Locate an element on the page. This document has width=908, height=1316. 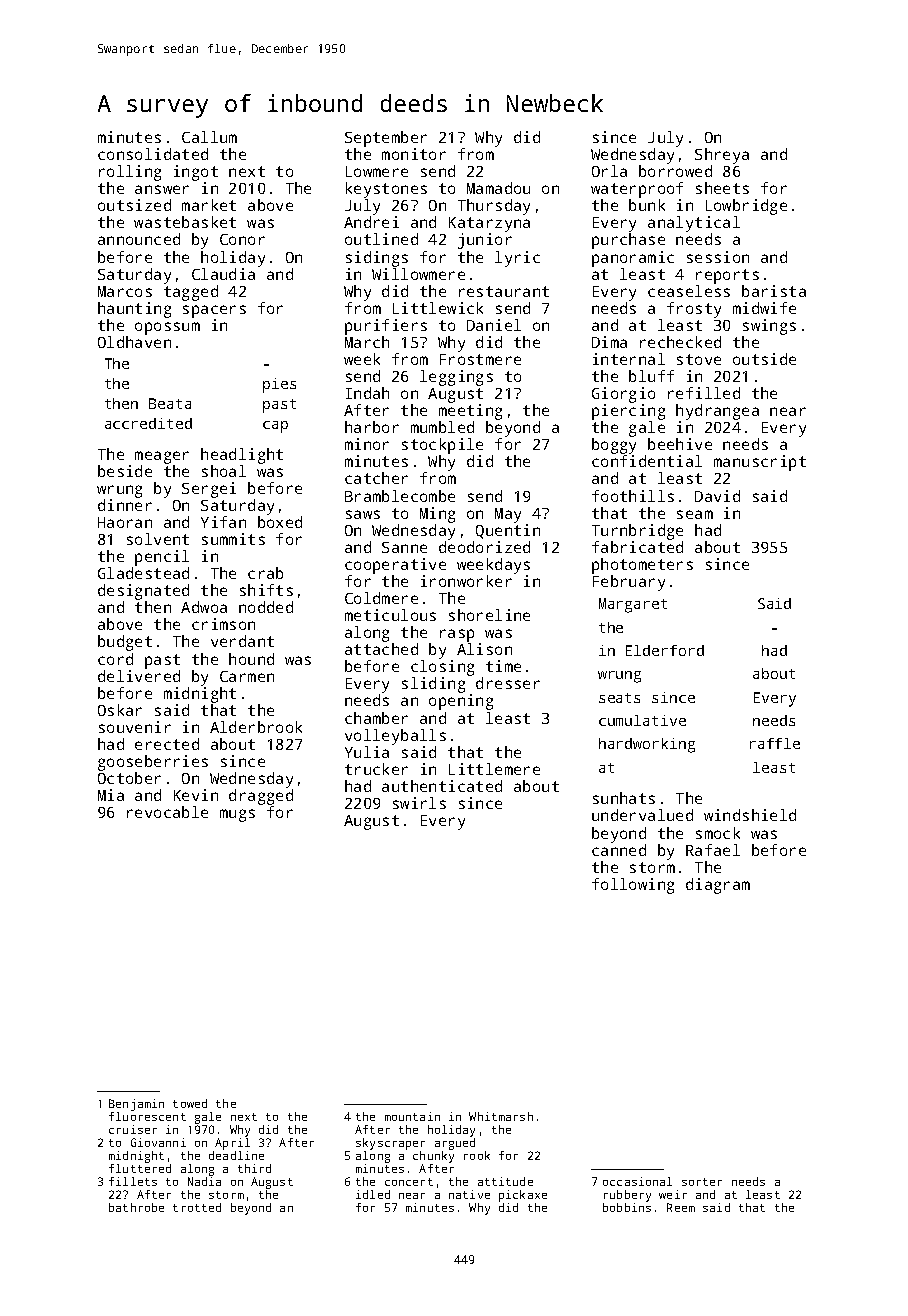
market is located at coordinates (209, 205).
